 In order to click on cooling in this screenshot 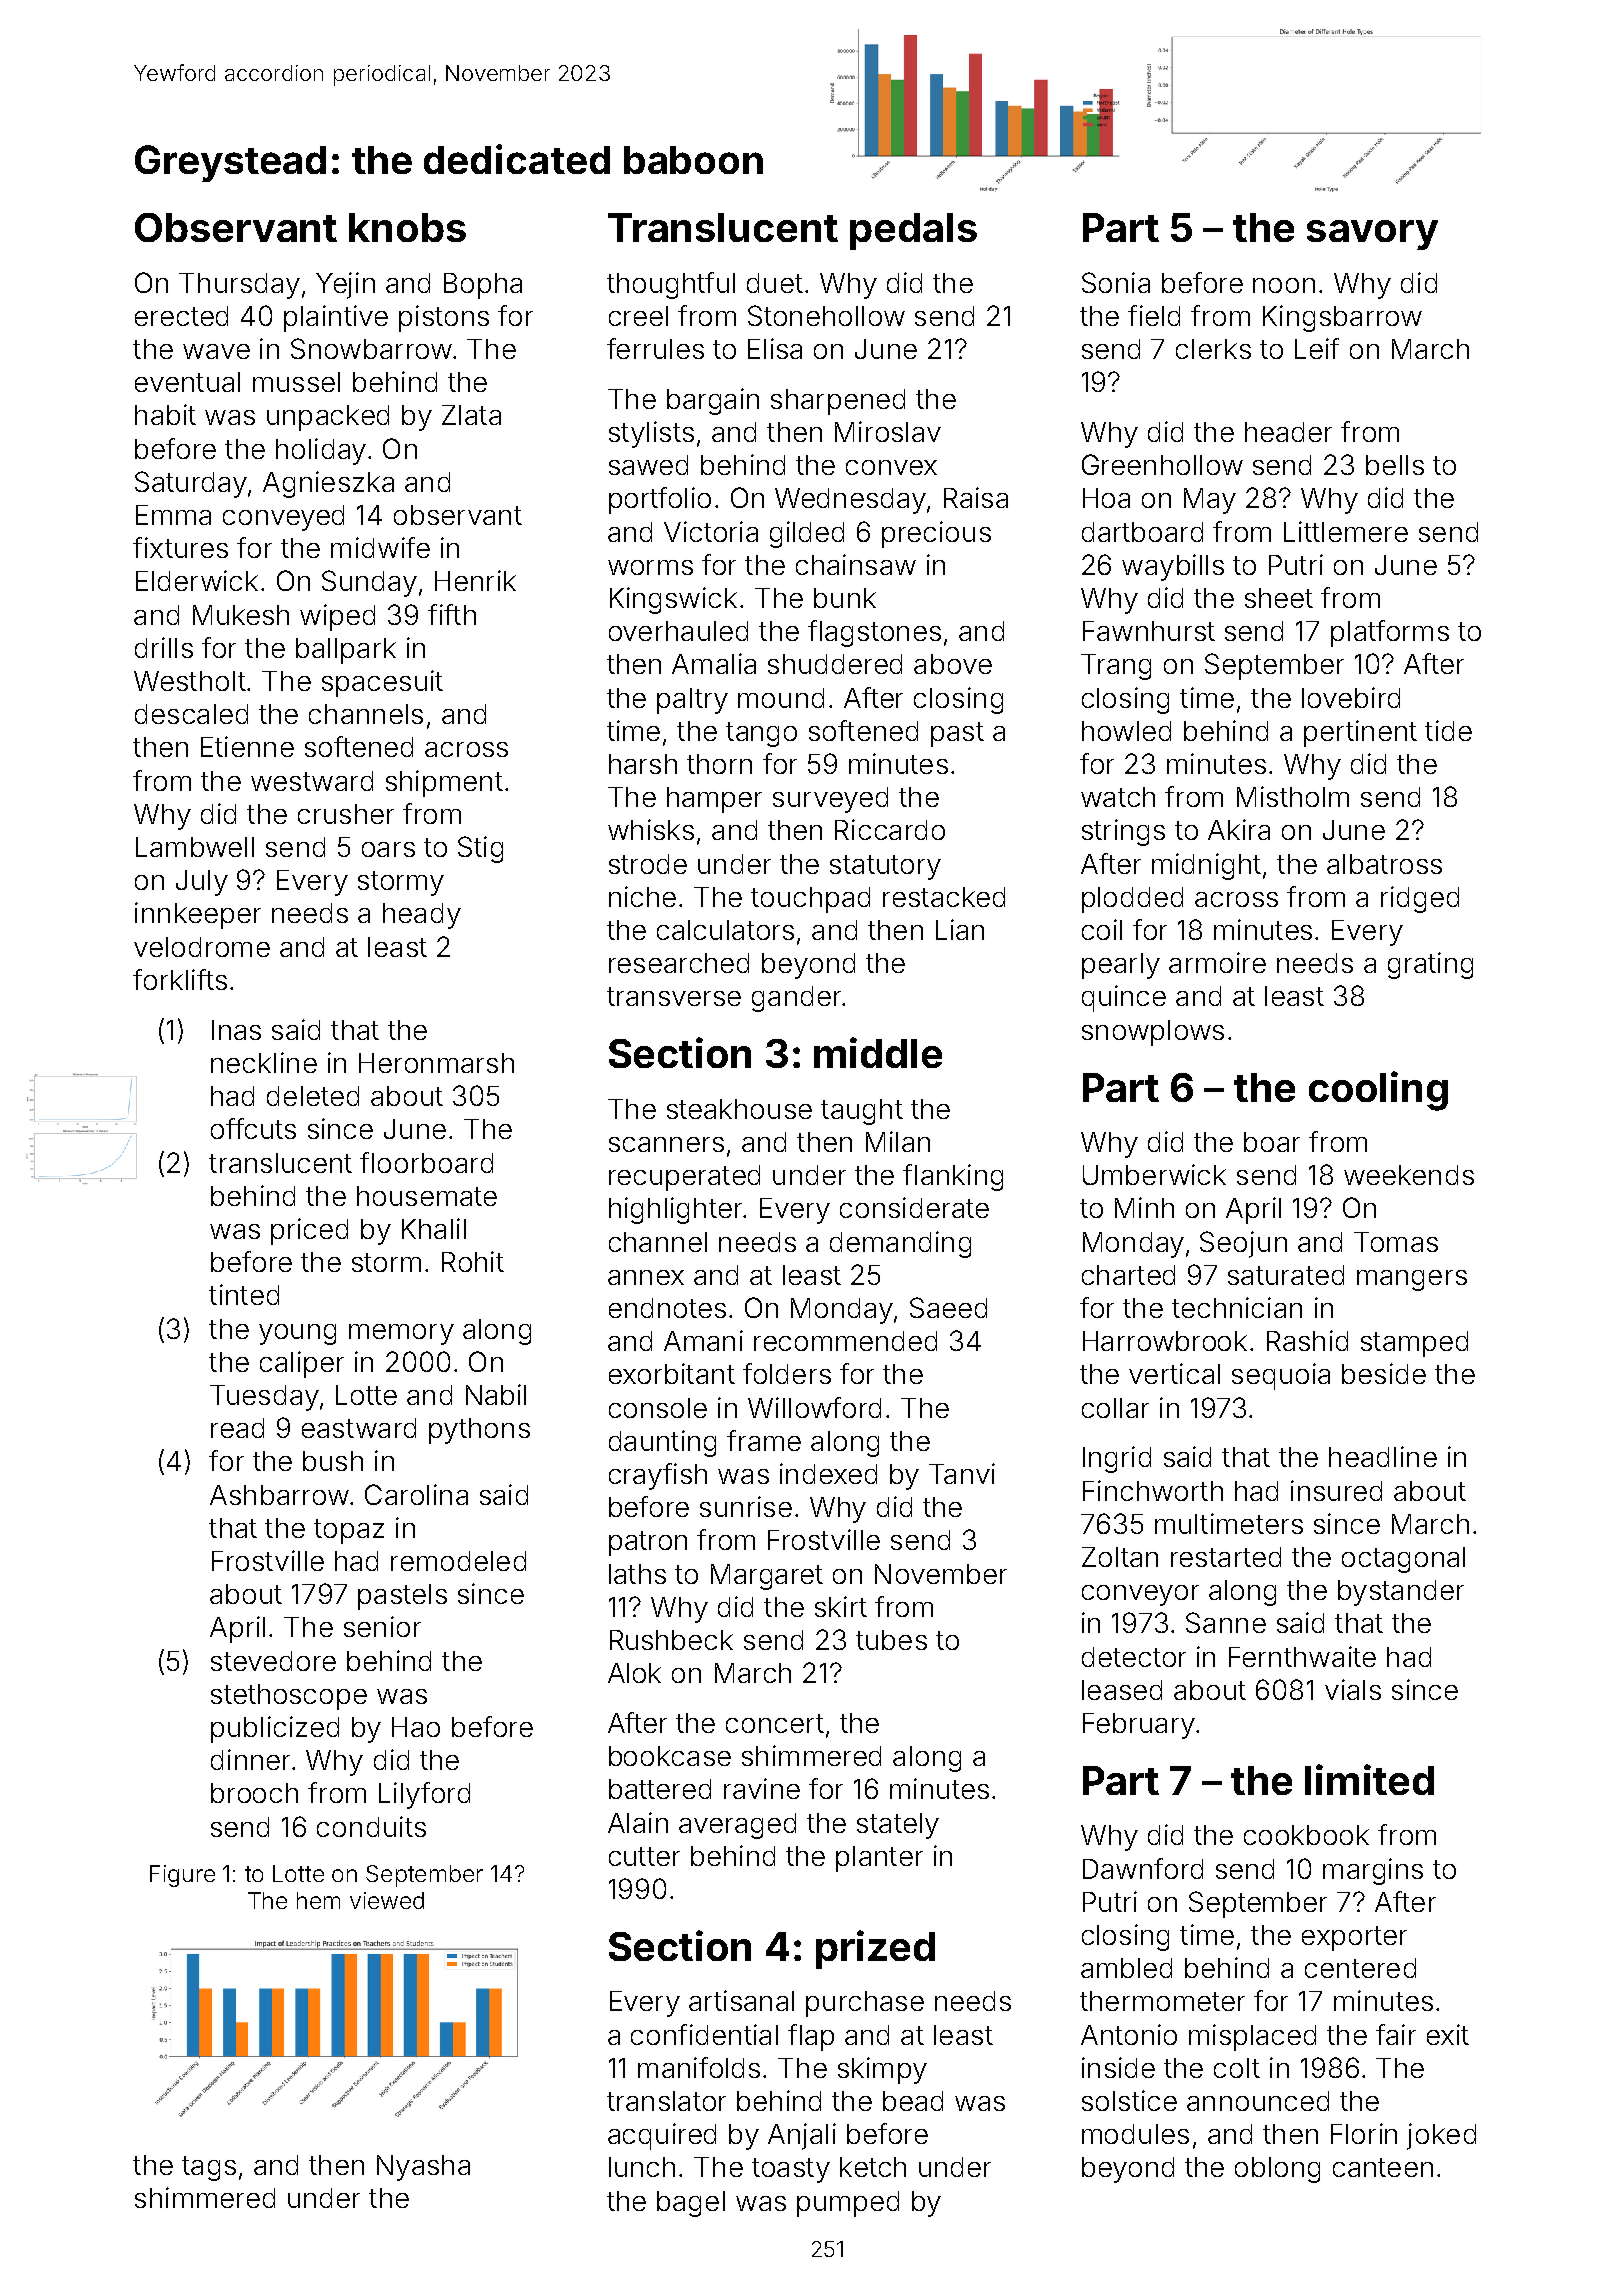, I will do `click(1378, 1091)`.
